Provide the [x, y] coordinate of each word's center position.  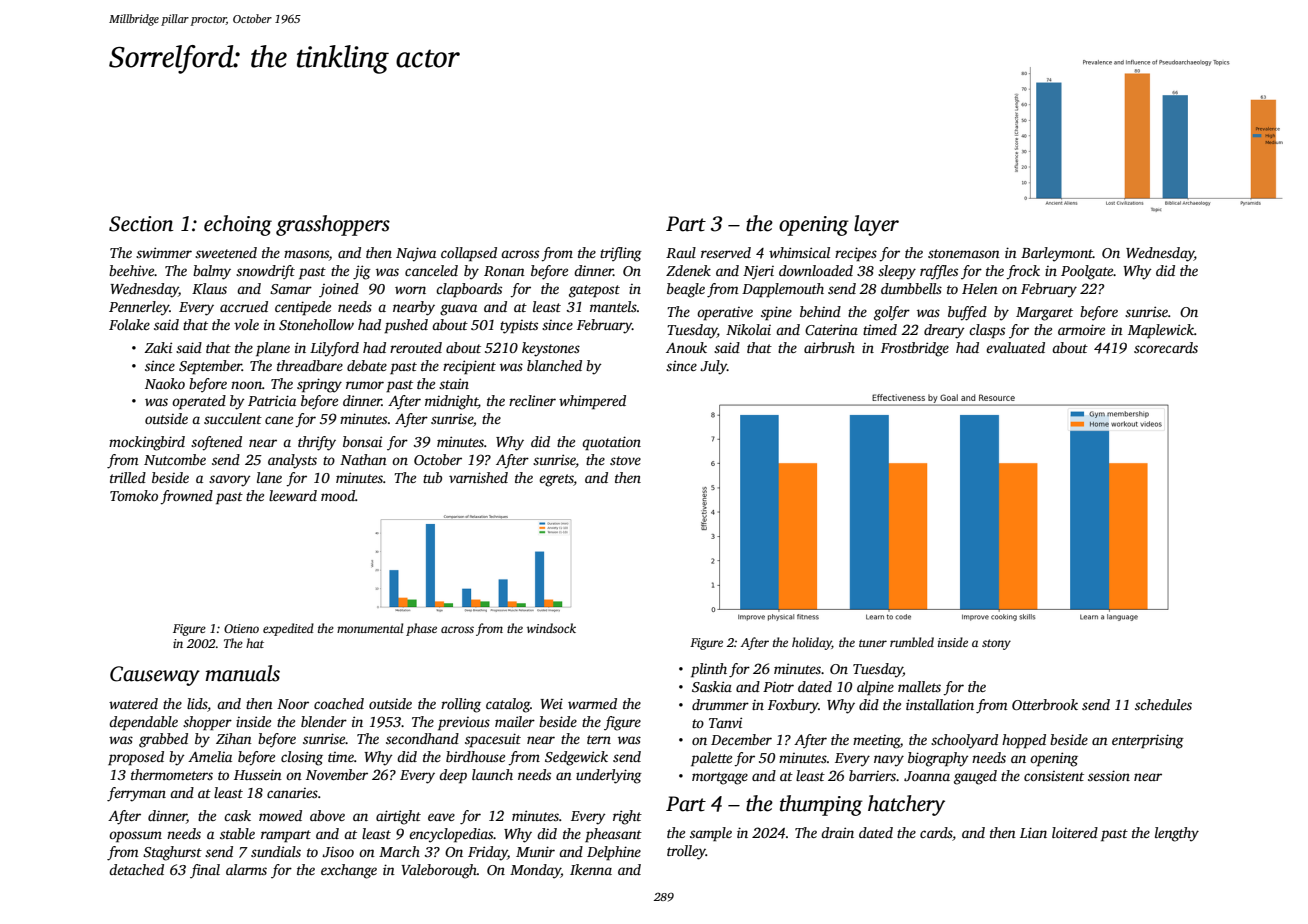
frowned [186, 497]
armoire [1081, 329]
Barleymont [1057, 254]
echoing [238, 225]
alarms [246, 869]
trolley [686, 852]
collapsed [469, 254]
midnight [451, 402]
